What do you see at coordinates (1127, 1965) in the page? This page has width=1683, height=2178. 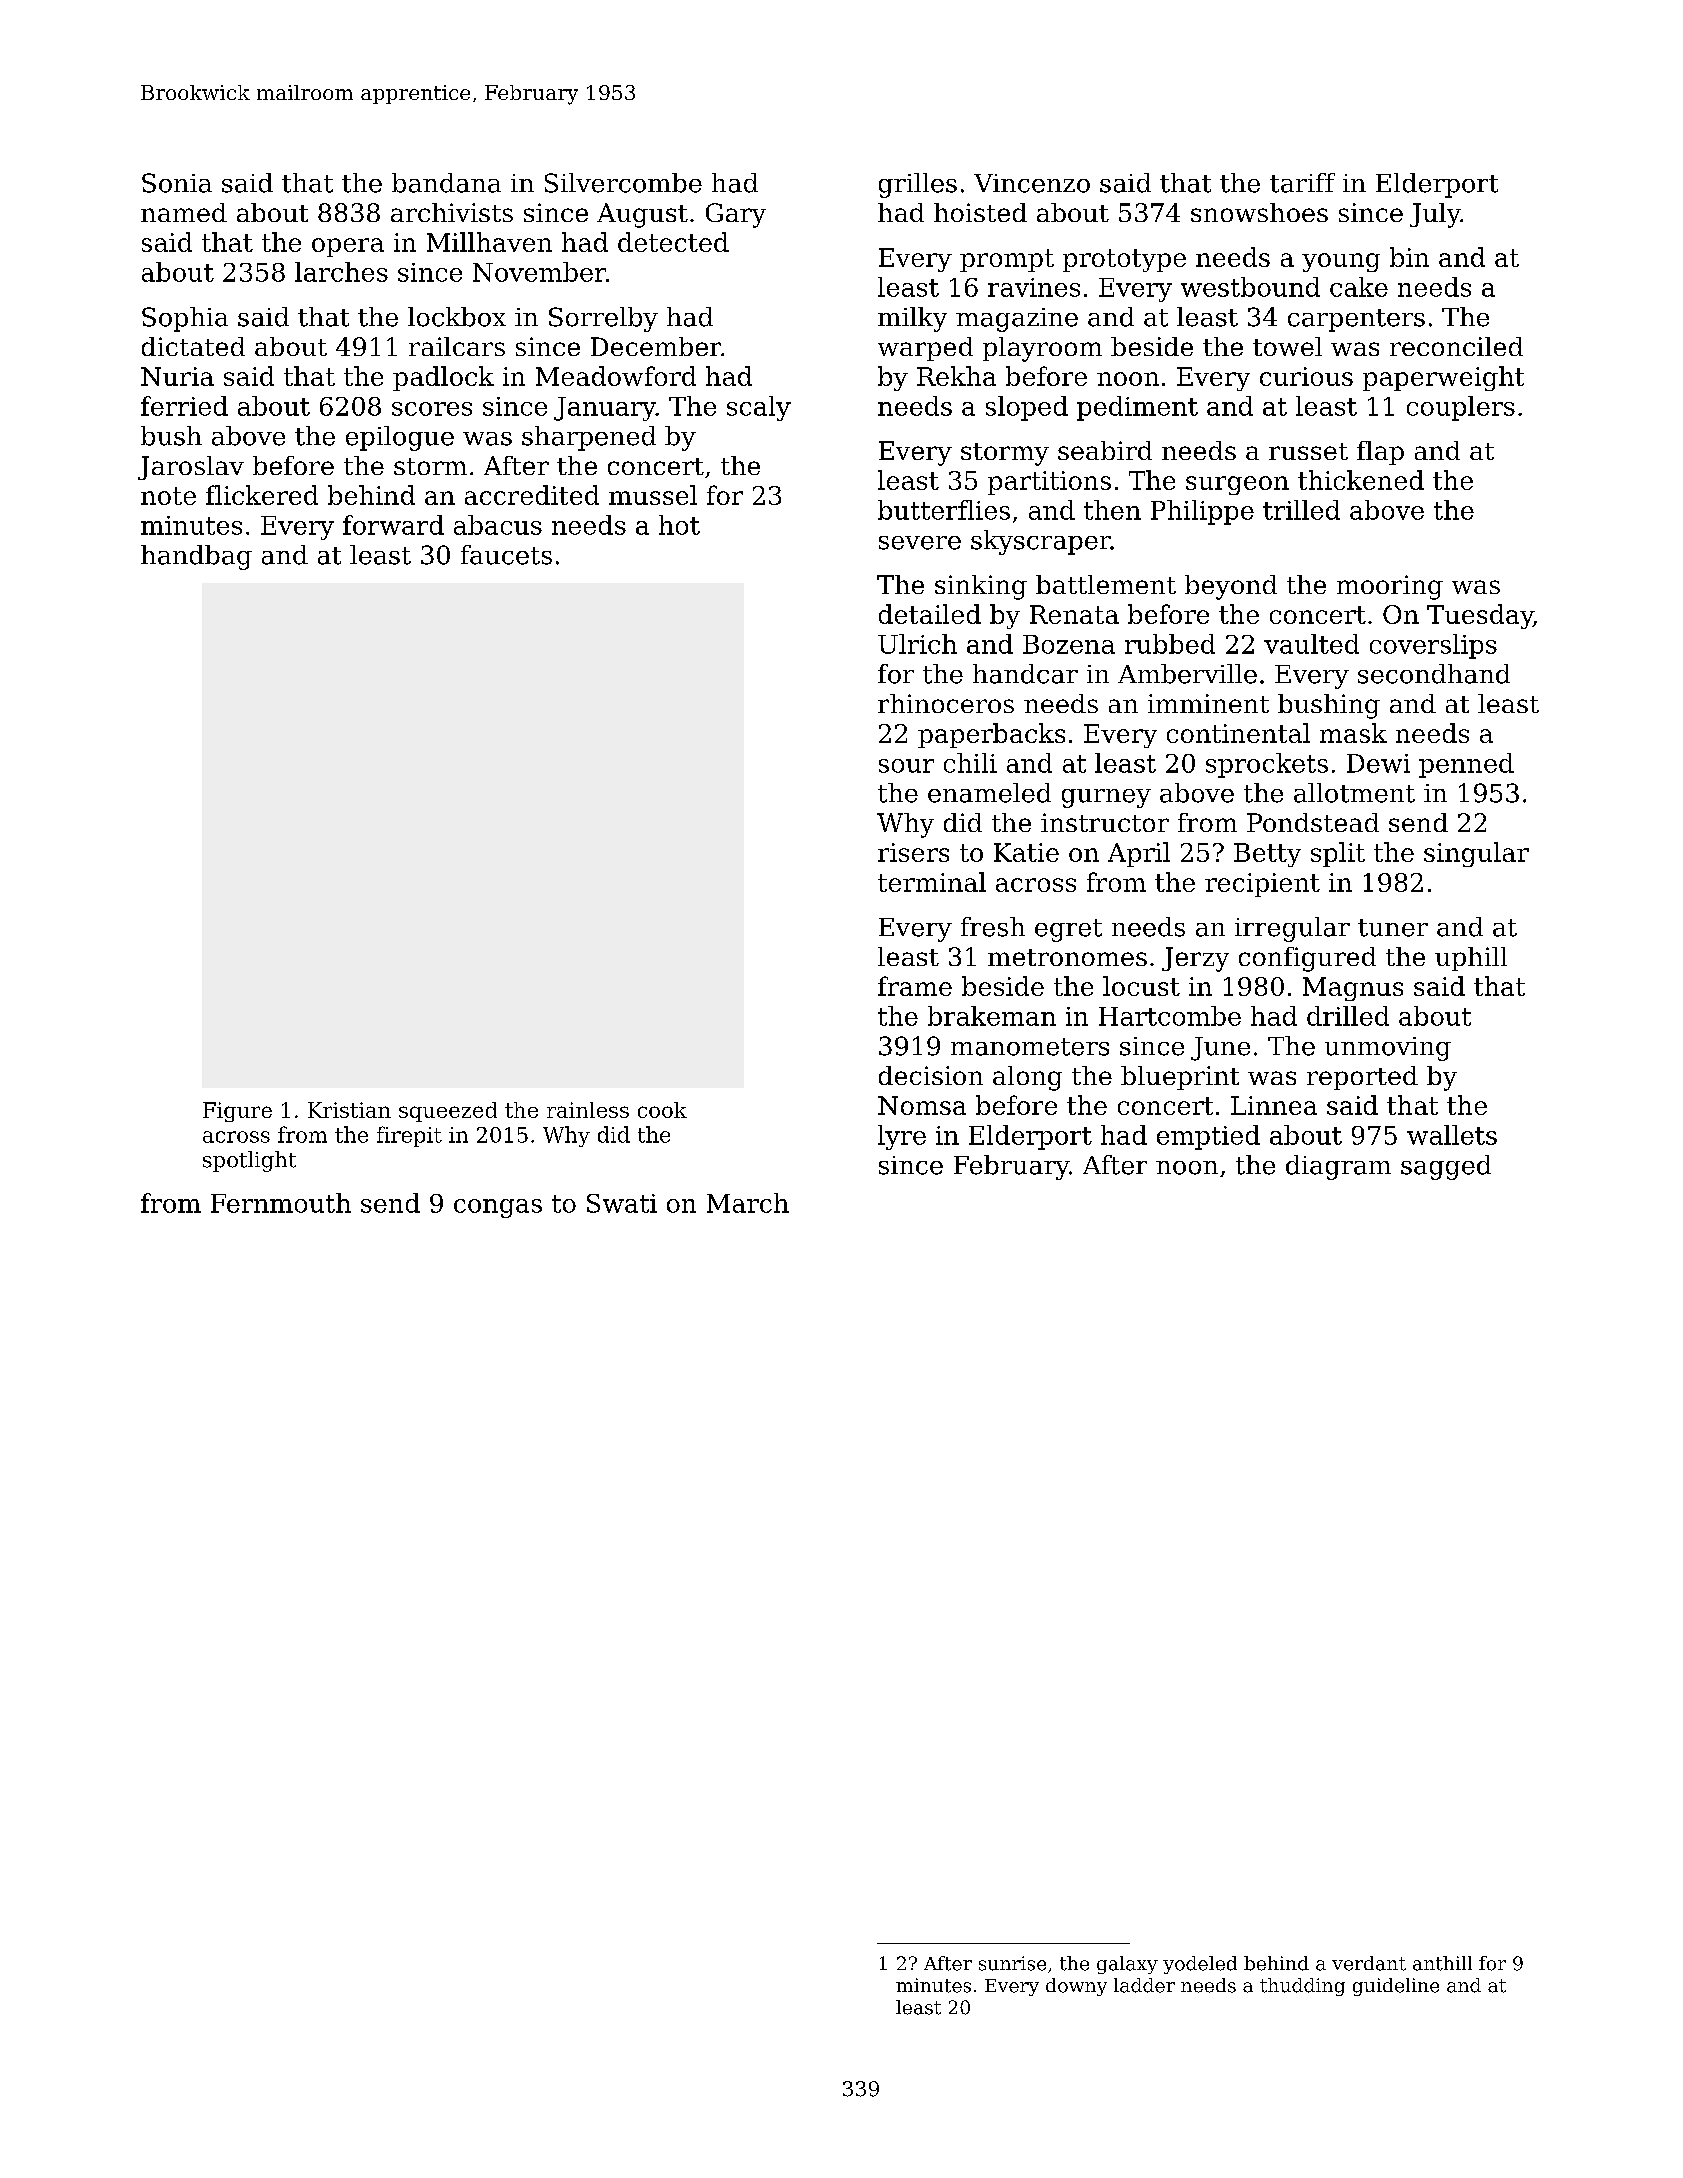 I see `galaxy` at bounding box center [1127, 1965].
